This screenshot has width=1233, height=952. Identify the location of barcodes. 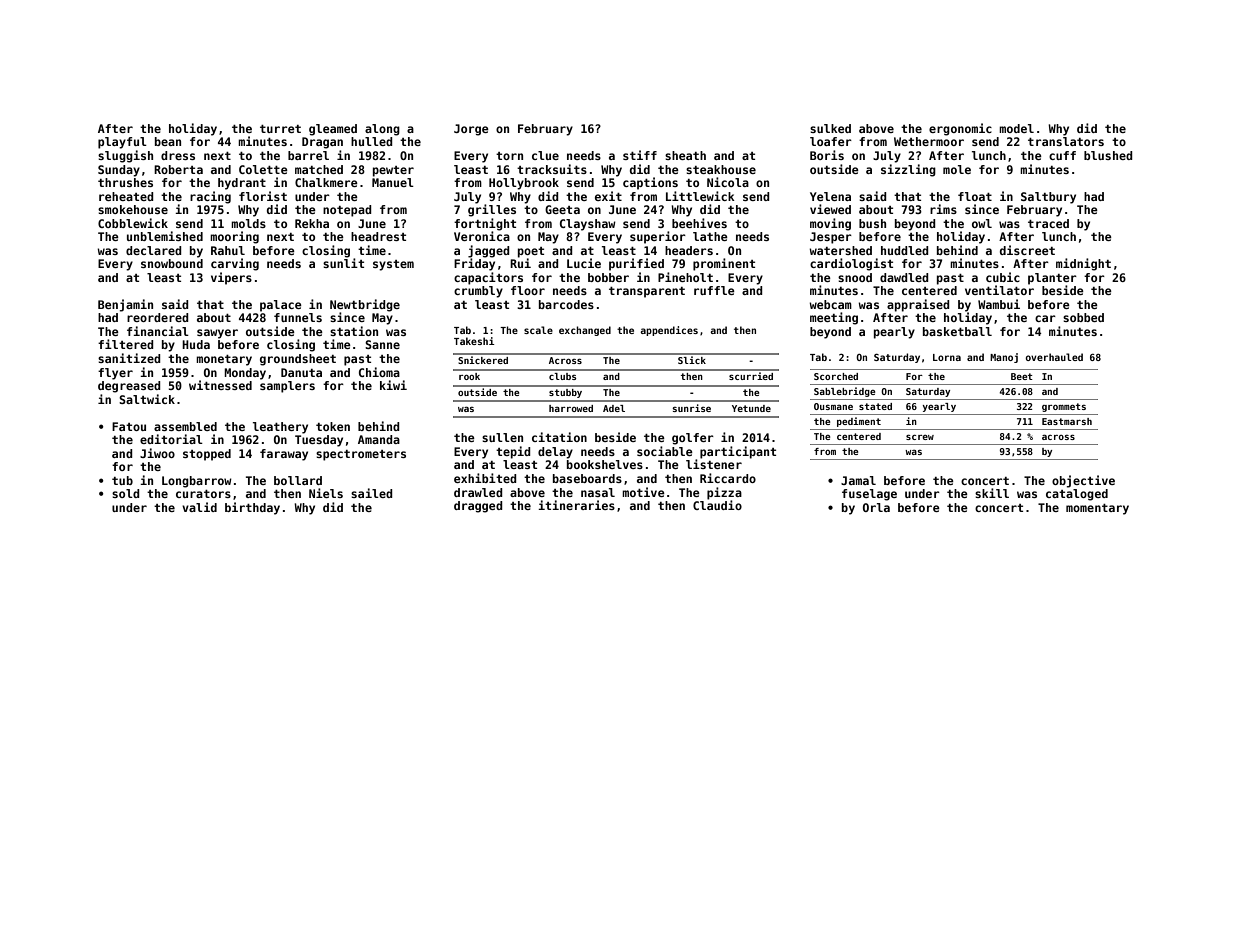
(566, 304).
